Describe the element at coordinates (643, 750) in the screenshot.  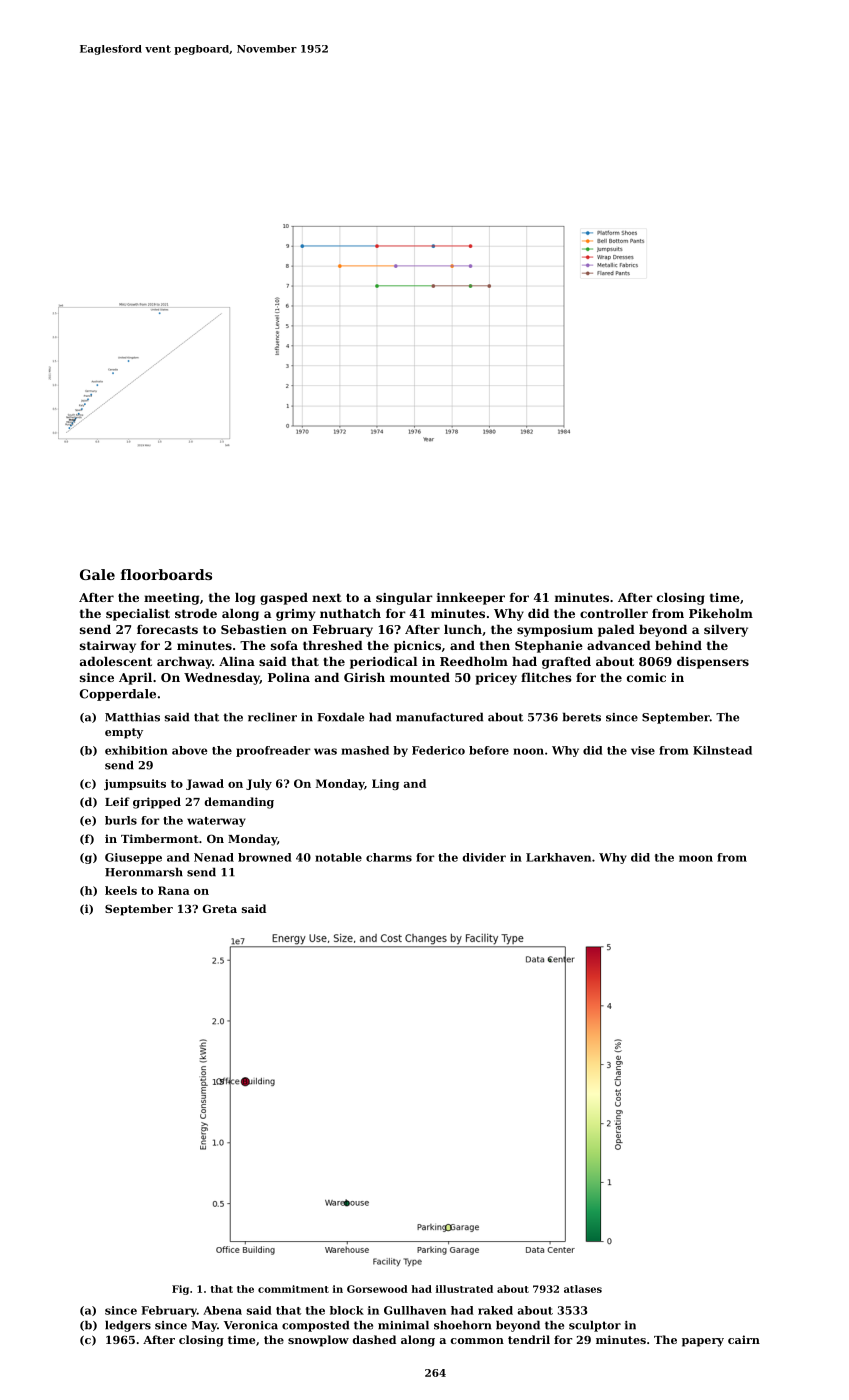
I see `vise` at that location.
